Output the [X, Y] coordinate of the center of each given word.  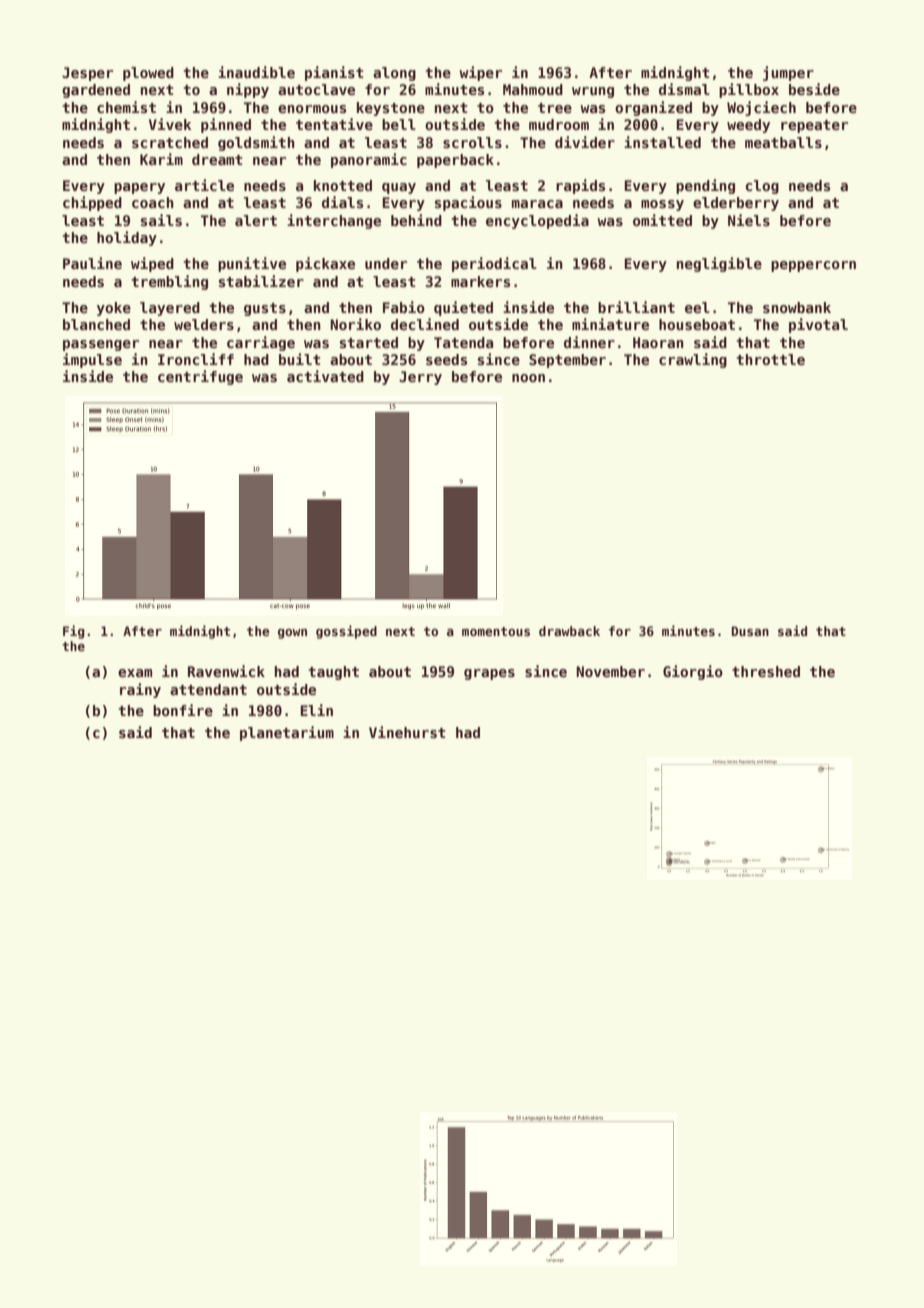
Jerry [420, 378]
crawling [693, 360]
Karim [161, 159]
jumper [788, 73]
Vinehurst [407, 732]
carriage [261, 343]
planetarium [287, 733]
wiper [480, 73]
